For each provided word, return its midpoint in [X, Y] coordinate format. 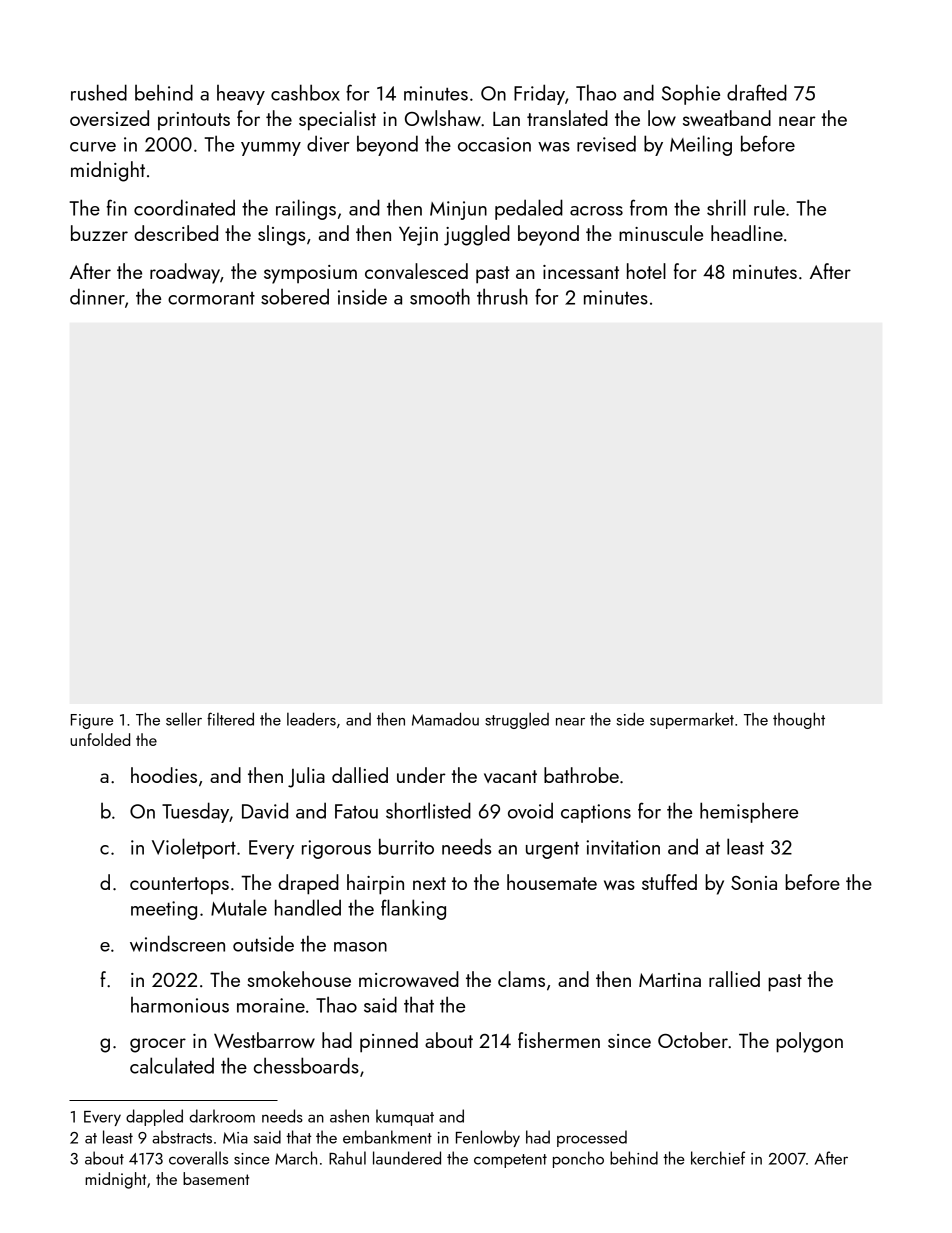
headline [747, 233]
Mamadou [445, 719]
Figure [92, 721]
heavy [241, 95]
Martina [670, 980]
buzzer [99, 233]
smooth [440, 296]
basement [216, 1178]
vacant [510, 776]
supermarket [692, 720]
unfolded [100, 739]
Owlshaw [443, 118]
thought [799, 720]
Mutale [239, 907]
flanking [413, 909]
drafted [757, 92]
